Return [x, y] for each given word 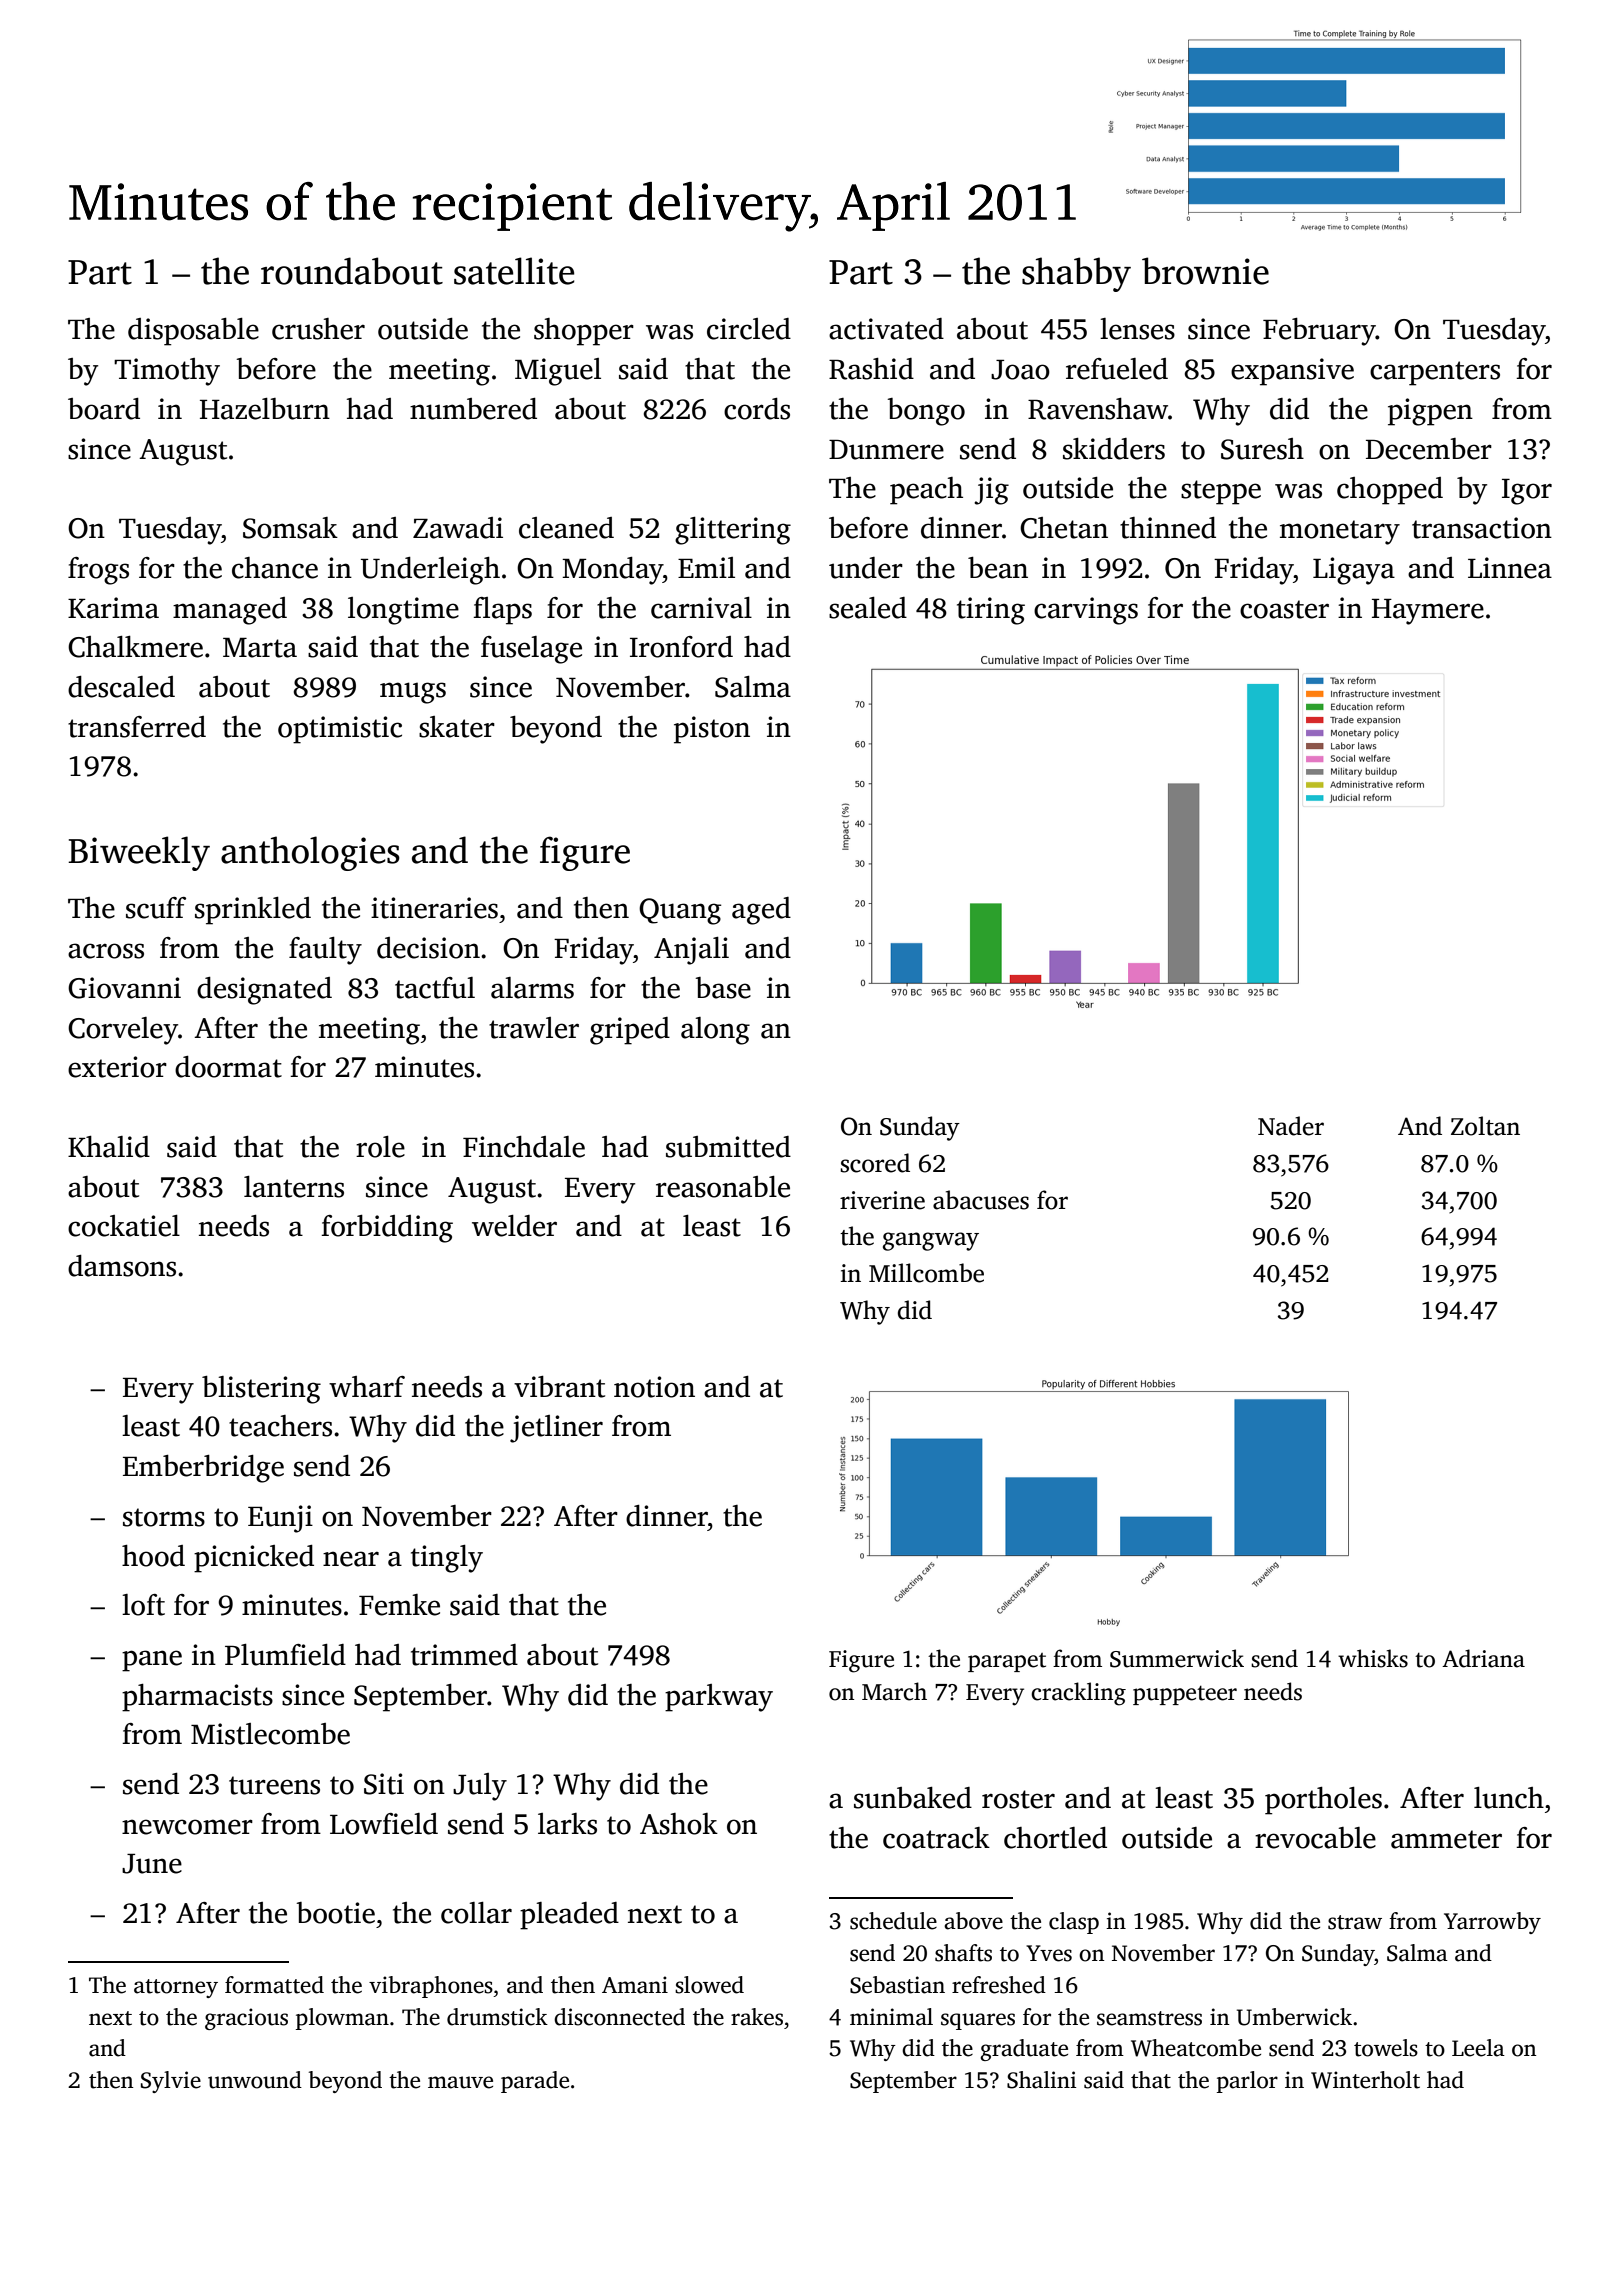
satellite [514, 271]
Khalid [109, 1147]
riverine [882, 1200]
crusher [318, 329]
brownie [1205, 271]
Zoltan [1485, 1126]
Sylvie [171, 2082]
